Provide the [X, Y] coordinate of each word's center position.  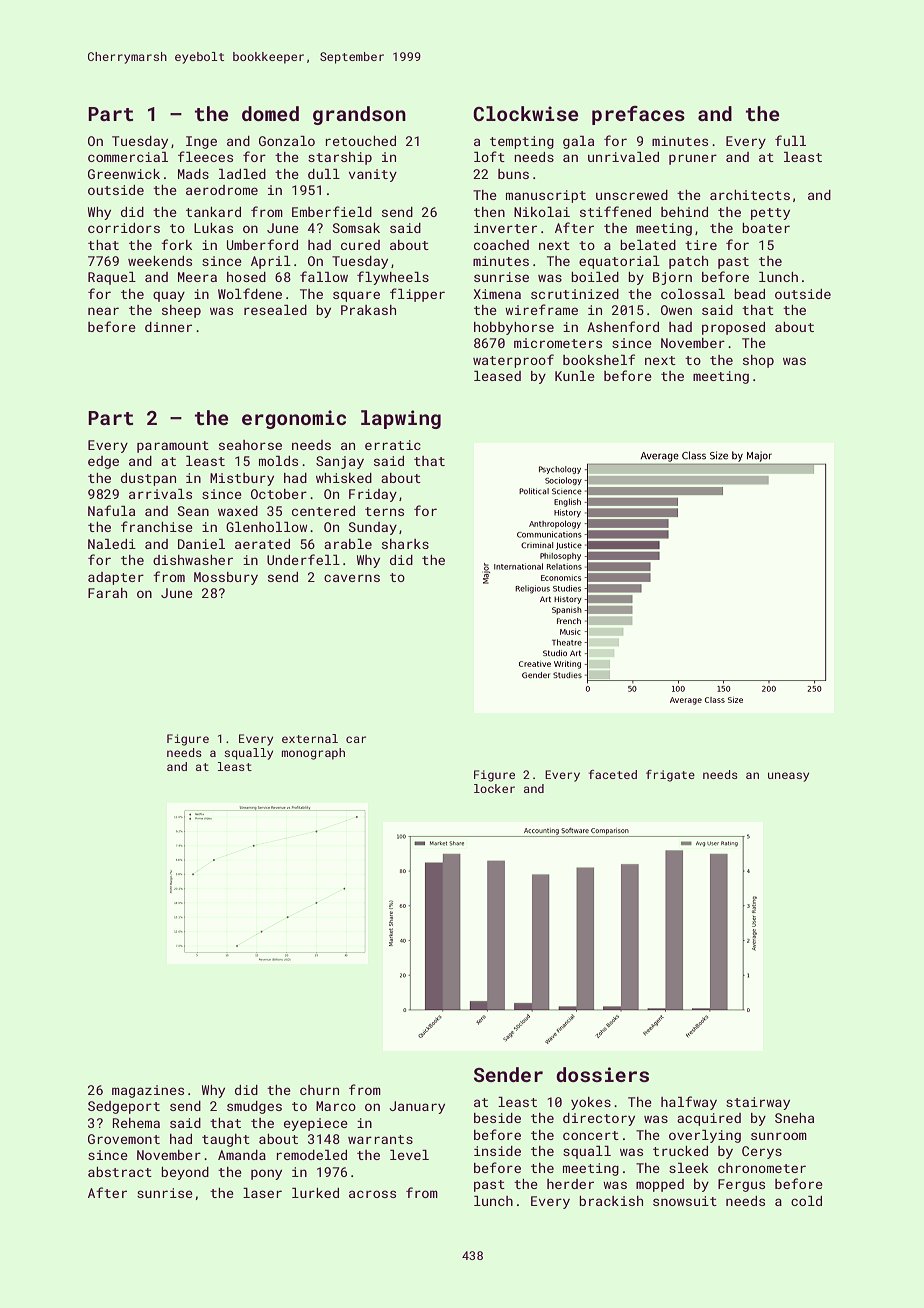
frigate [670, 776]
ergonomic [294, 419]
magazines [148, 1091]
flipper [417, 295]
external [310, 738]
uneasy [788, 777]
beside [497, 1118]
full [790, 140]
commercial [128, 157]
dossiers [602, 1074]
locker [494, 788]
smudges [254, 1107]
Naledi [112, 544]
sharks [405, 544]
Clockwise [526, 113]
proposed [733, 328]
